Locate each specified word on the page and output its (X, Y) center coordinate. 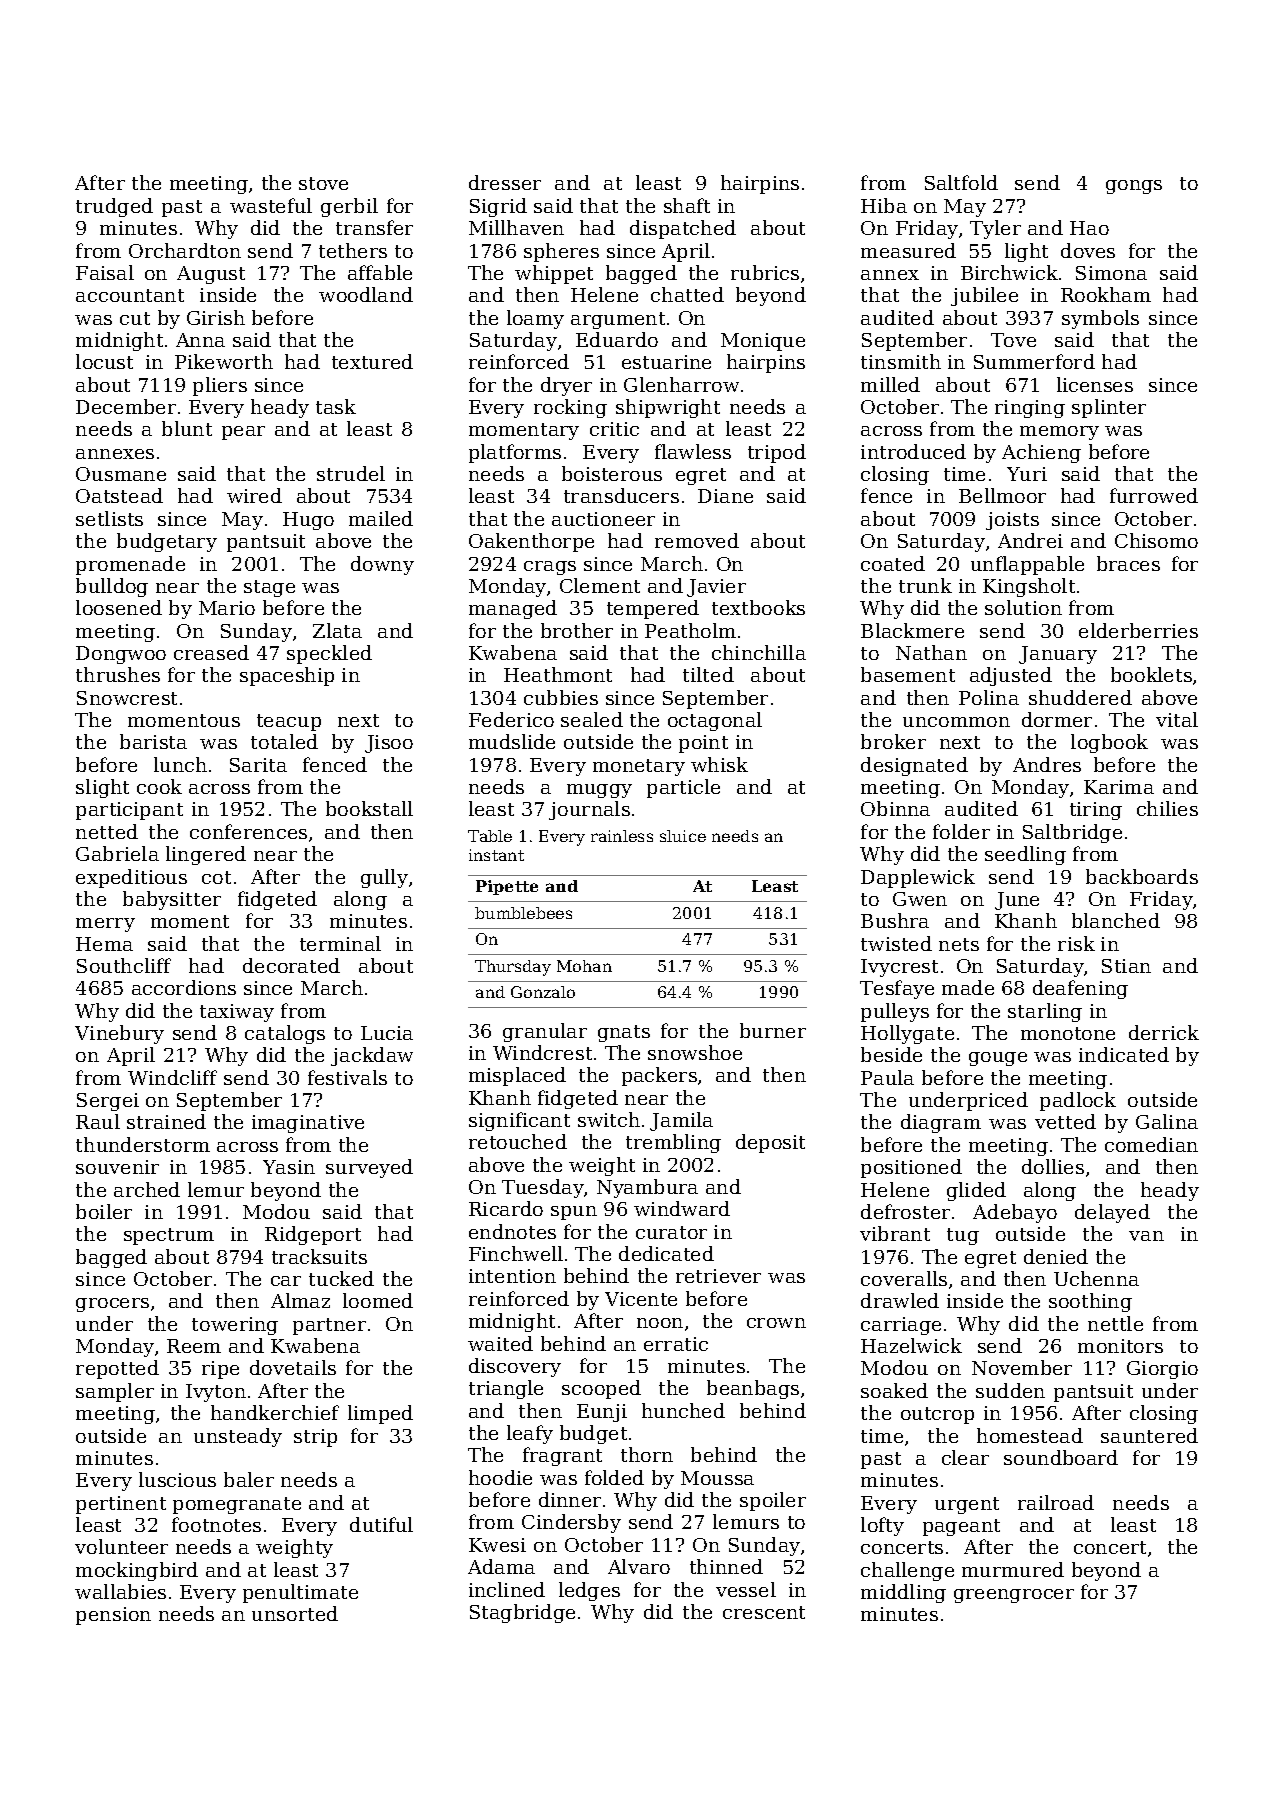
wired (254, 495)
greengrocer (1014, 1596)
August (211, 275)
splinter (1109, 408)
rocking (570, 408)
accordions (184, 987)
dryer (566, 386)
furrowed (1154, 495)
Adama (501, 1566)
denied (1056, 1256)
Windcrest (542, 1052)
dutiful (381, 1524)
